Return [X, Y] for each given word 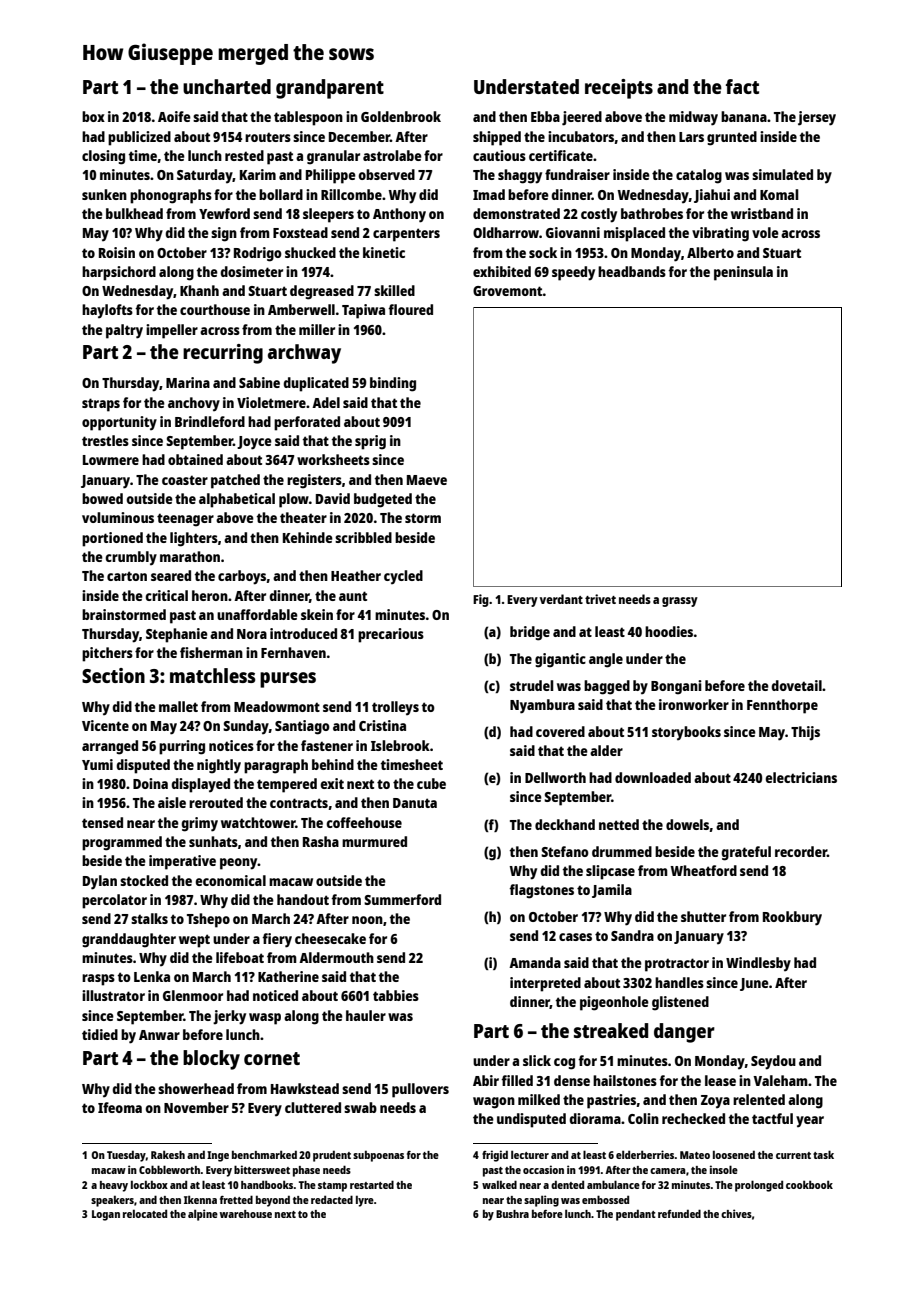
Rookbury [792, 918]
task [823, 1154]
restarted [372, 1184]
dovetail [796, 685]
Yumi [97, 764]
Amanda [535, 962]
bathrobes [652, 213]
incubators [581, 137]
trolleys [395, 708]
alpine [203, 1215]
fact [742, 86]
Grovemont [508, 291]
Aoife [174, 116]
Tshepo [208, 920]
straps [101, 405]
